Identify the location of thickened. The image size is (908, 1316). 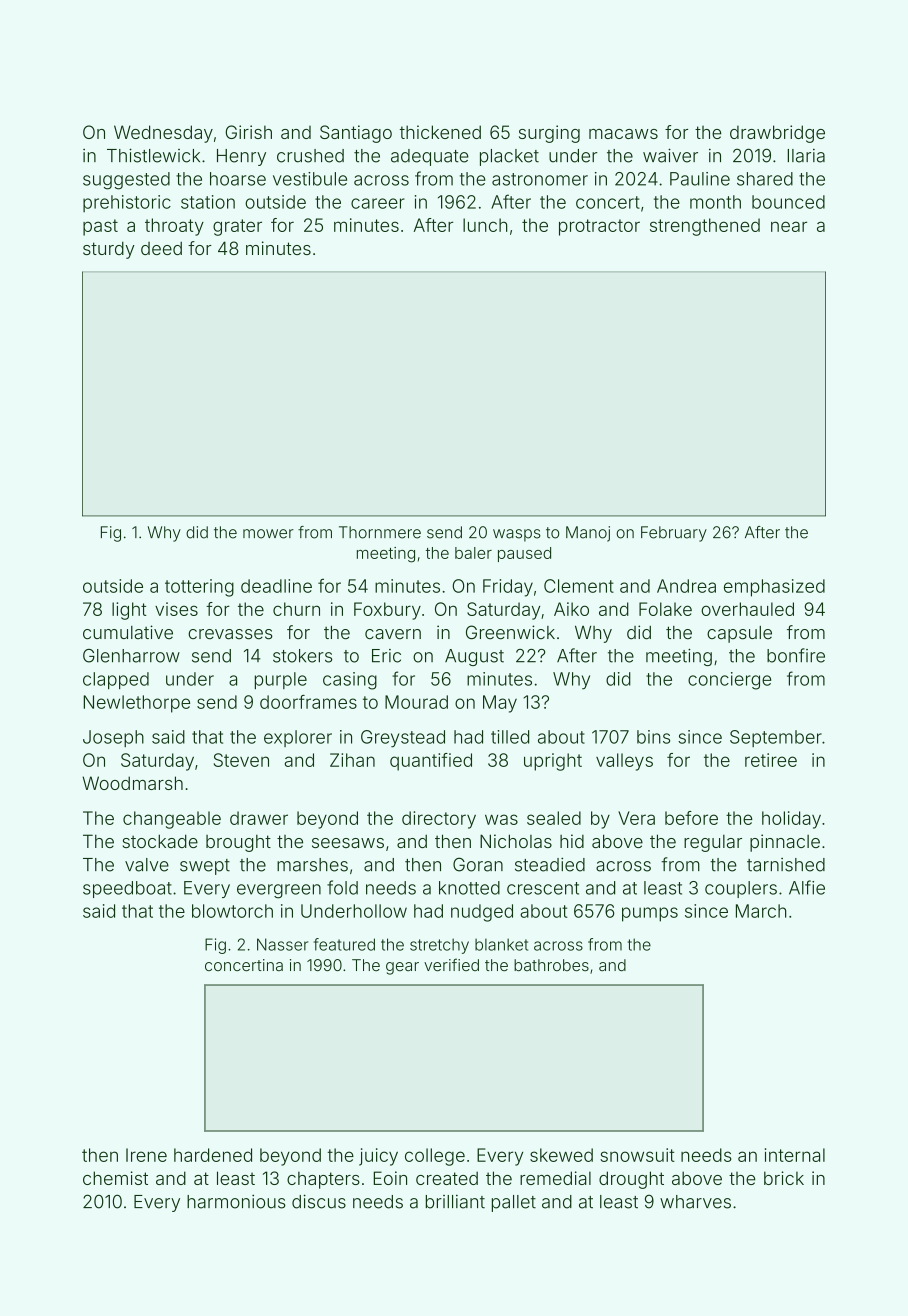
(440, 132).
